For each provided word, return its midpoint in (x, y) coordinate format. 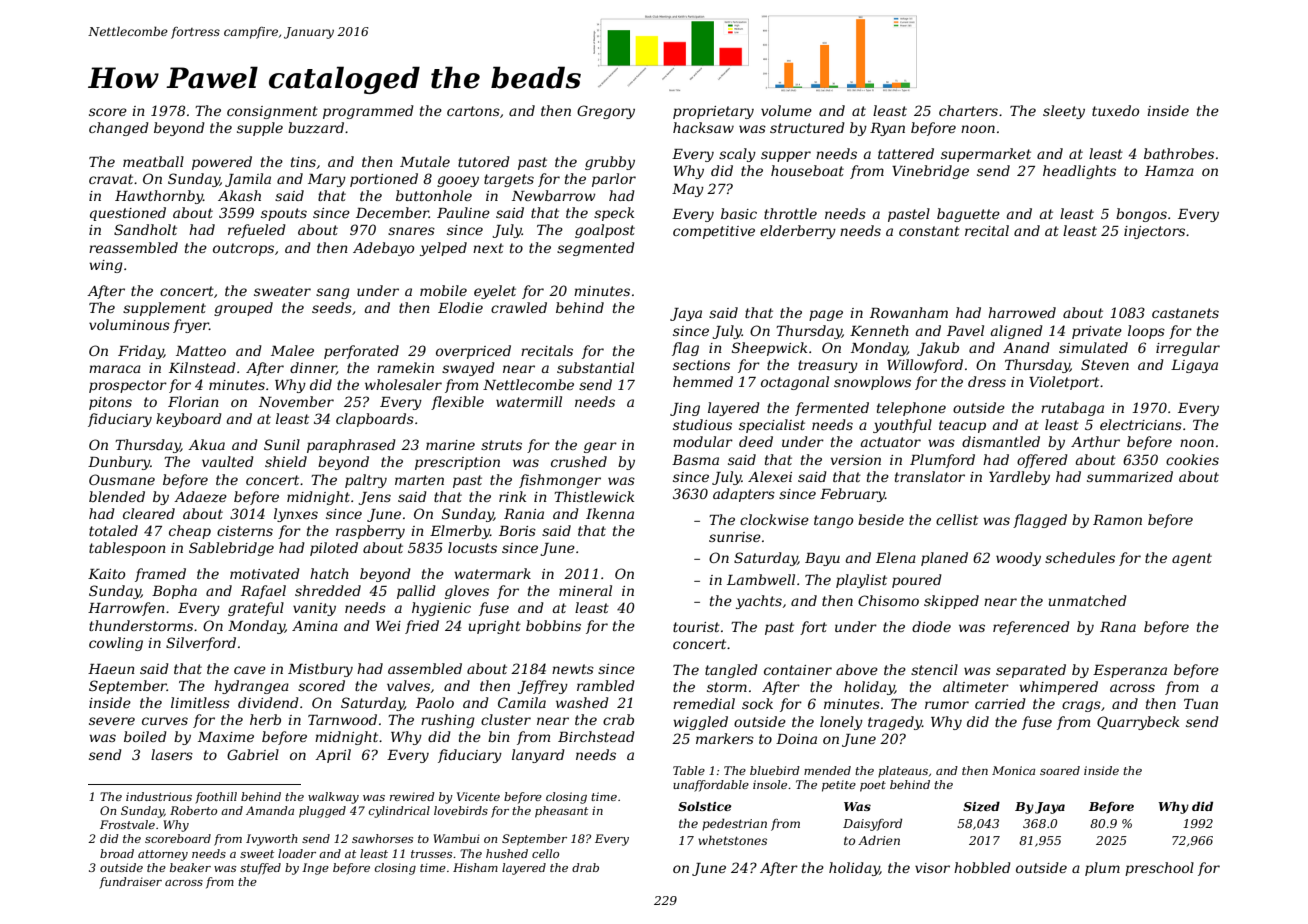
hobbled (982, 867)
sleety (1064, 112)
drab (585, 867)
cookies (1192, 459)
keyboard (189, 420)
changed (119, 129)
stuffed (260, 869)
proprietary (713, 112)
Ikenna (610, 513)
